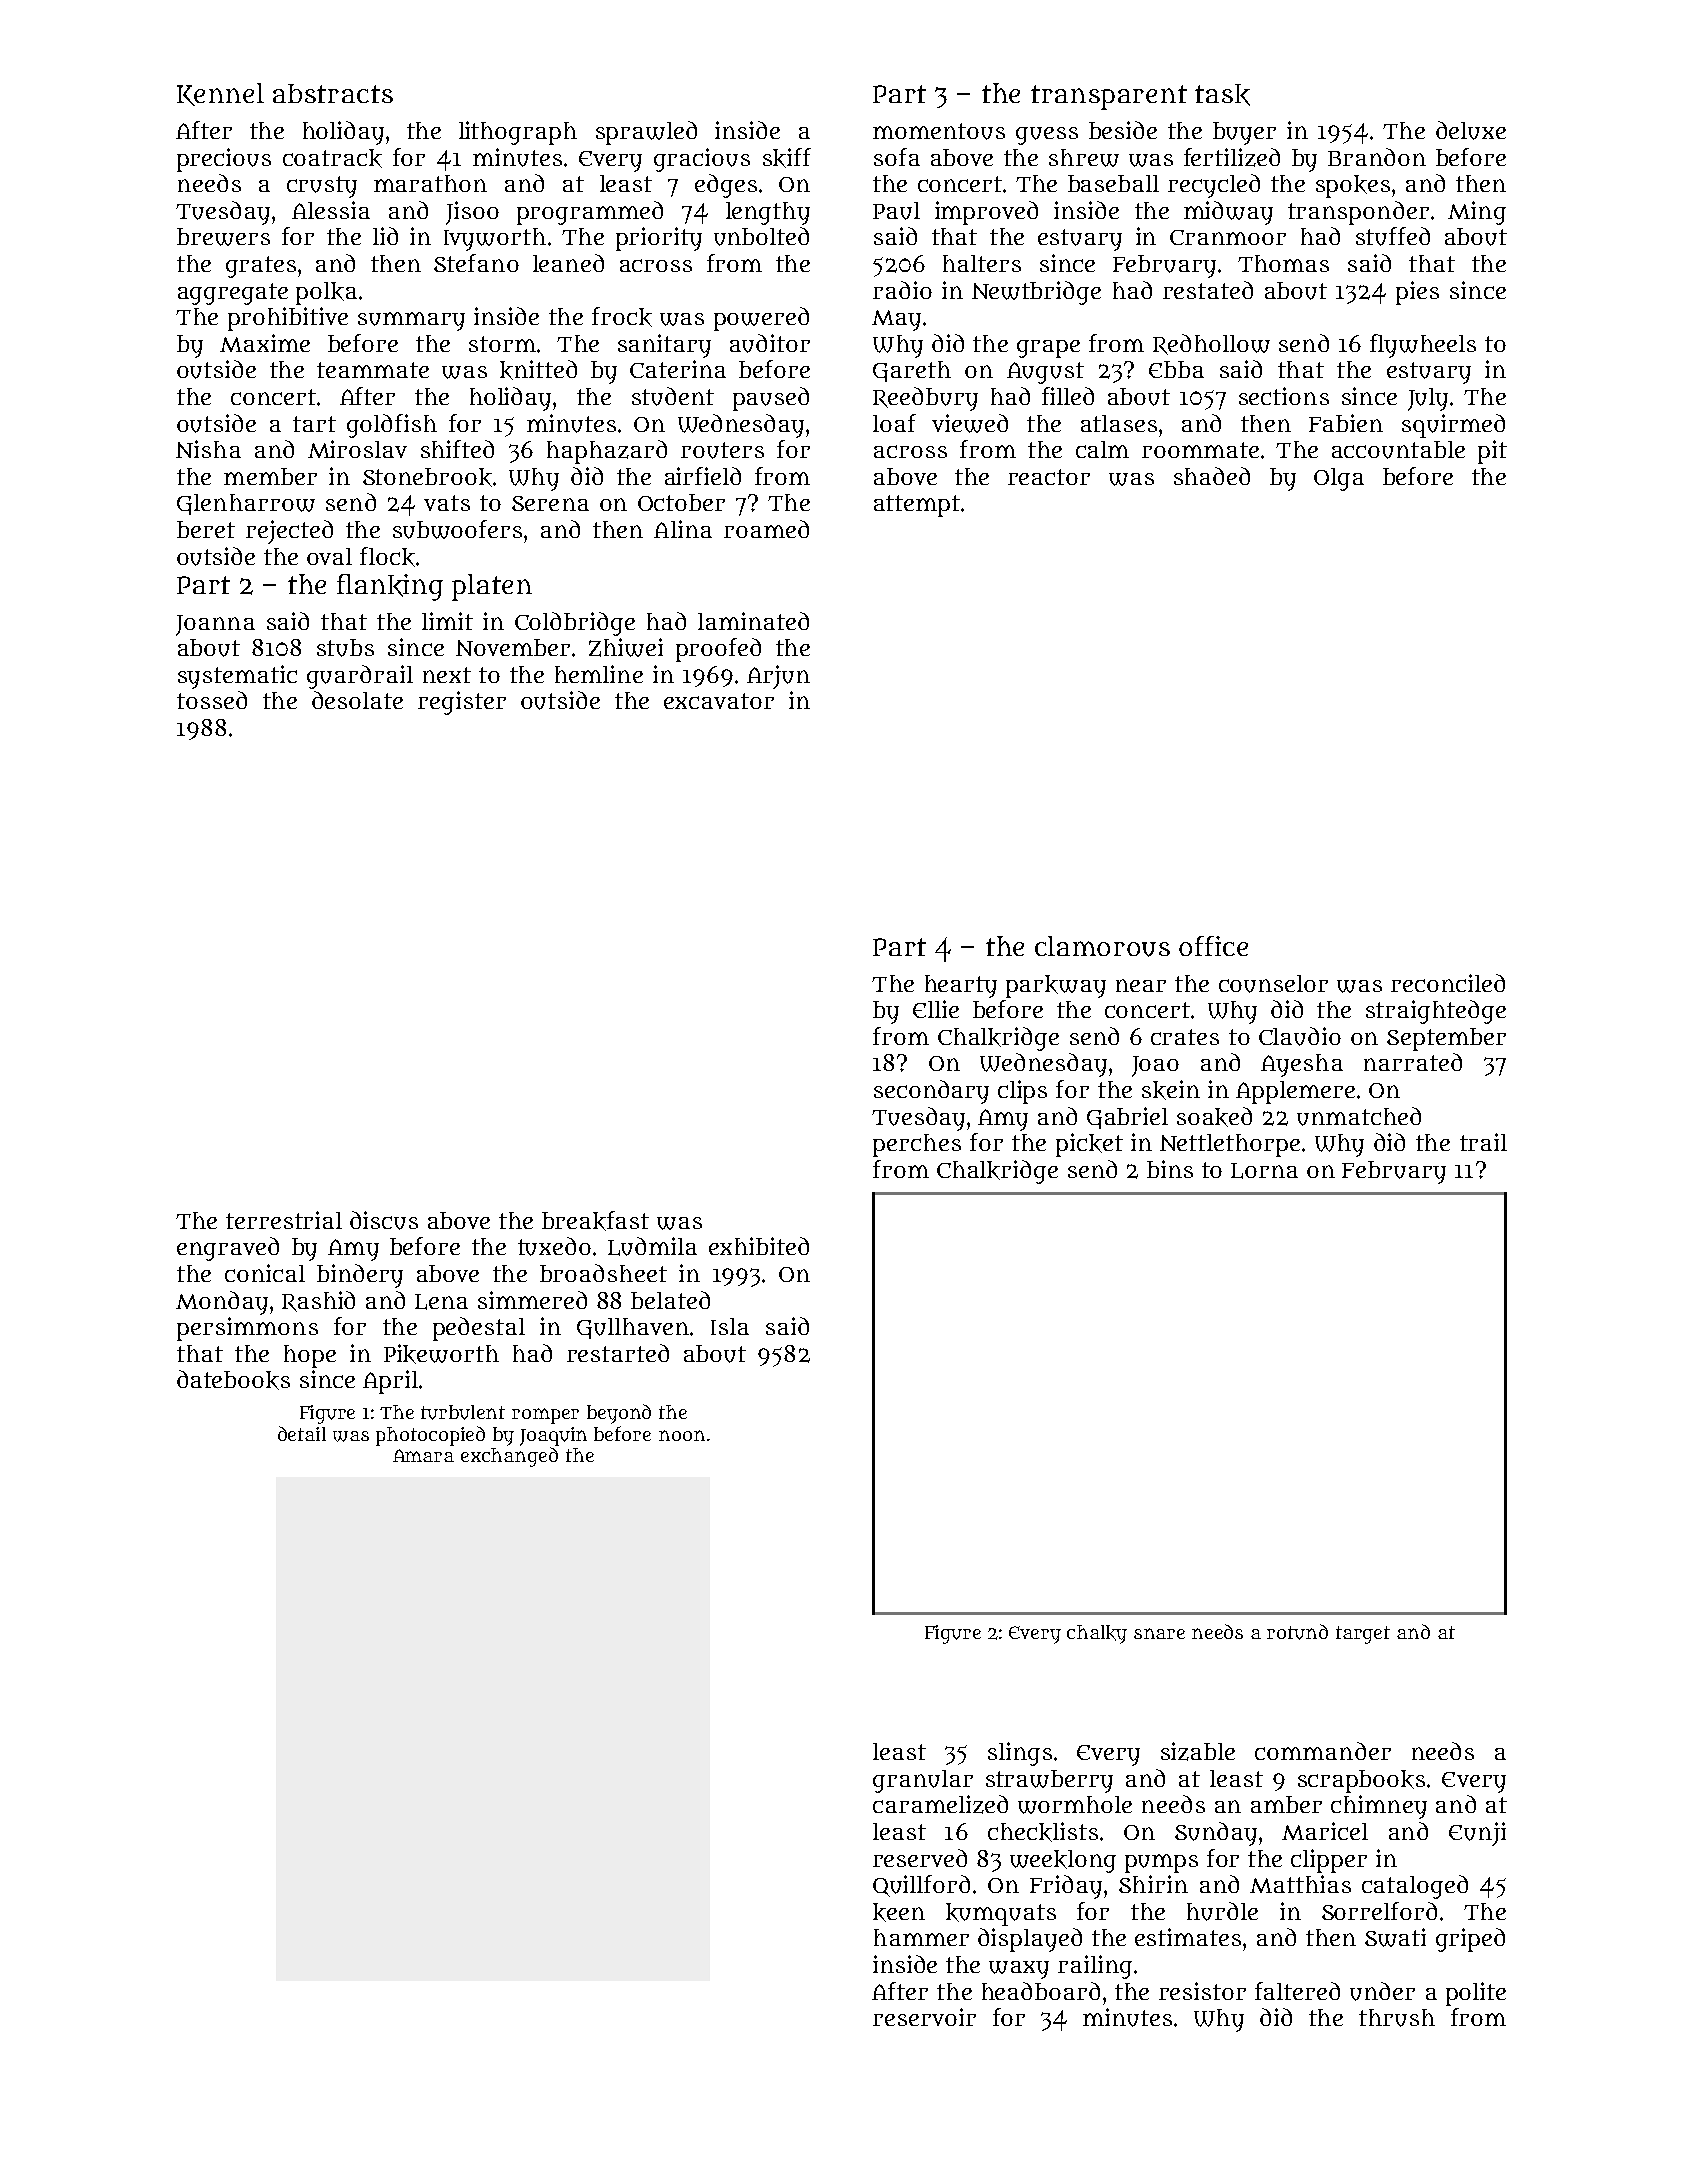 Image resolution: width=1683 pixels, height=2178 pixels. What do you see at coordinates (318, 1301) in the page?
I see `Rashid` at bounding box center [318, 1301].
